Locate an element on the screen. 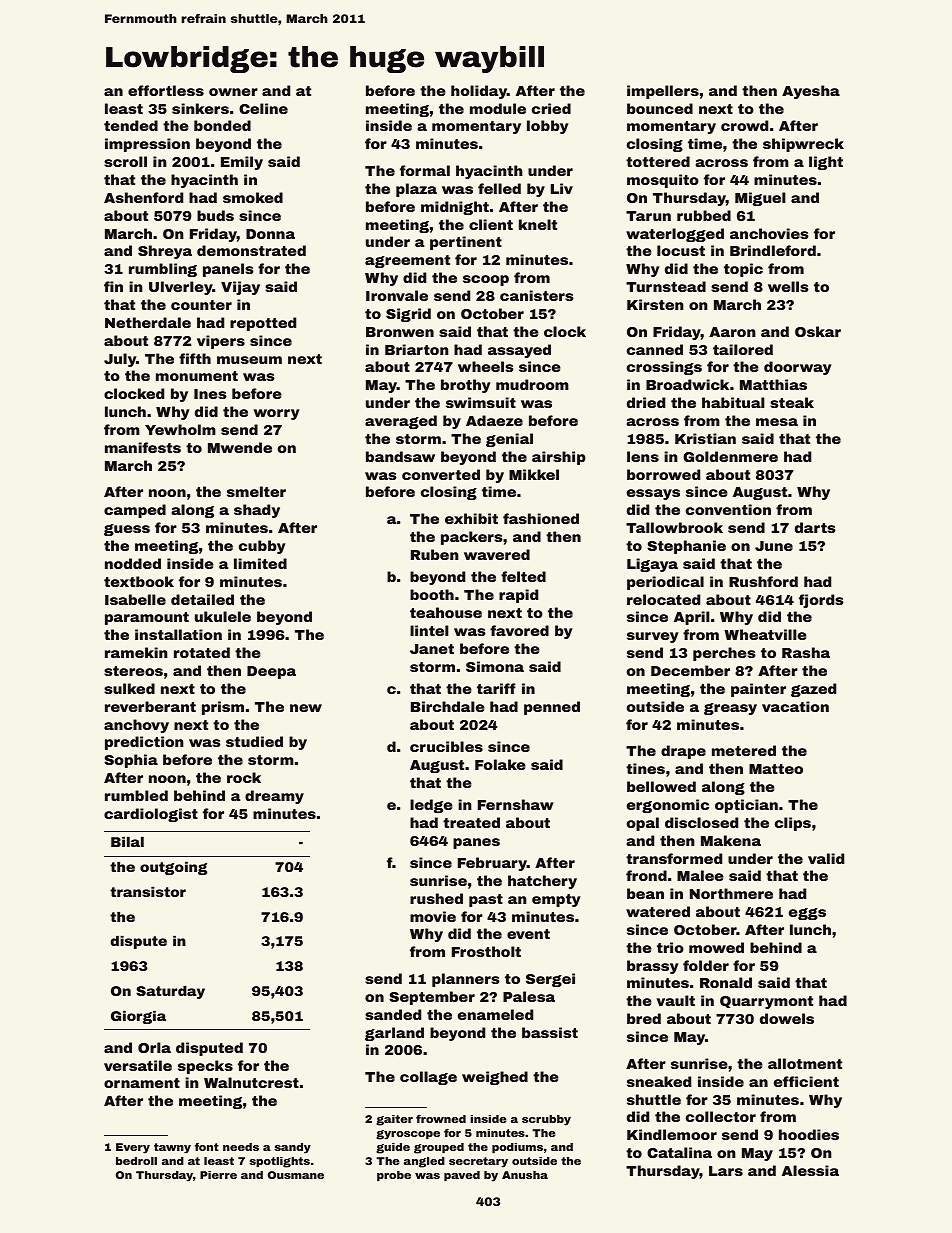  tended is located at coordinates (131, 125).
